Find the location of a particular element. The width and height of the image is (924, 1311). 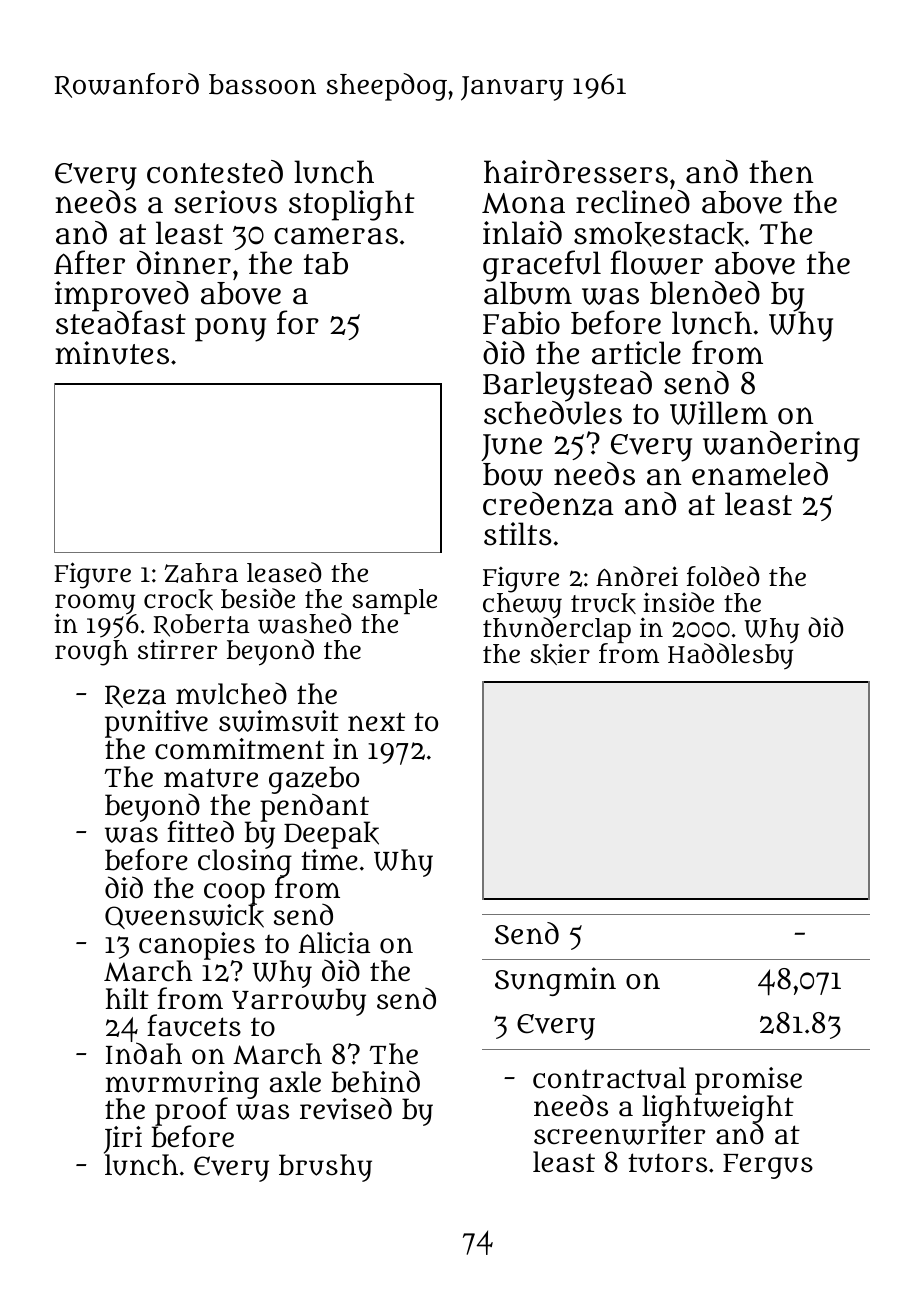

minutes is located at coordinates (112, 353).
